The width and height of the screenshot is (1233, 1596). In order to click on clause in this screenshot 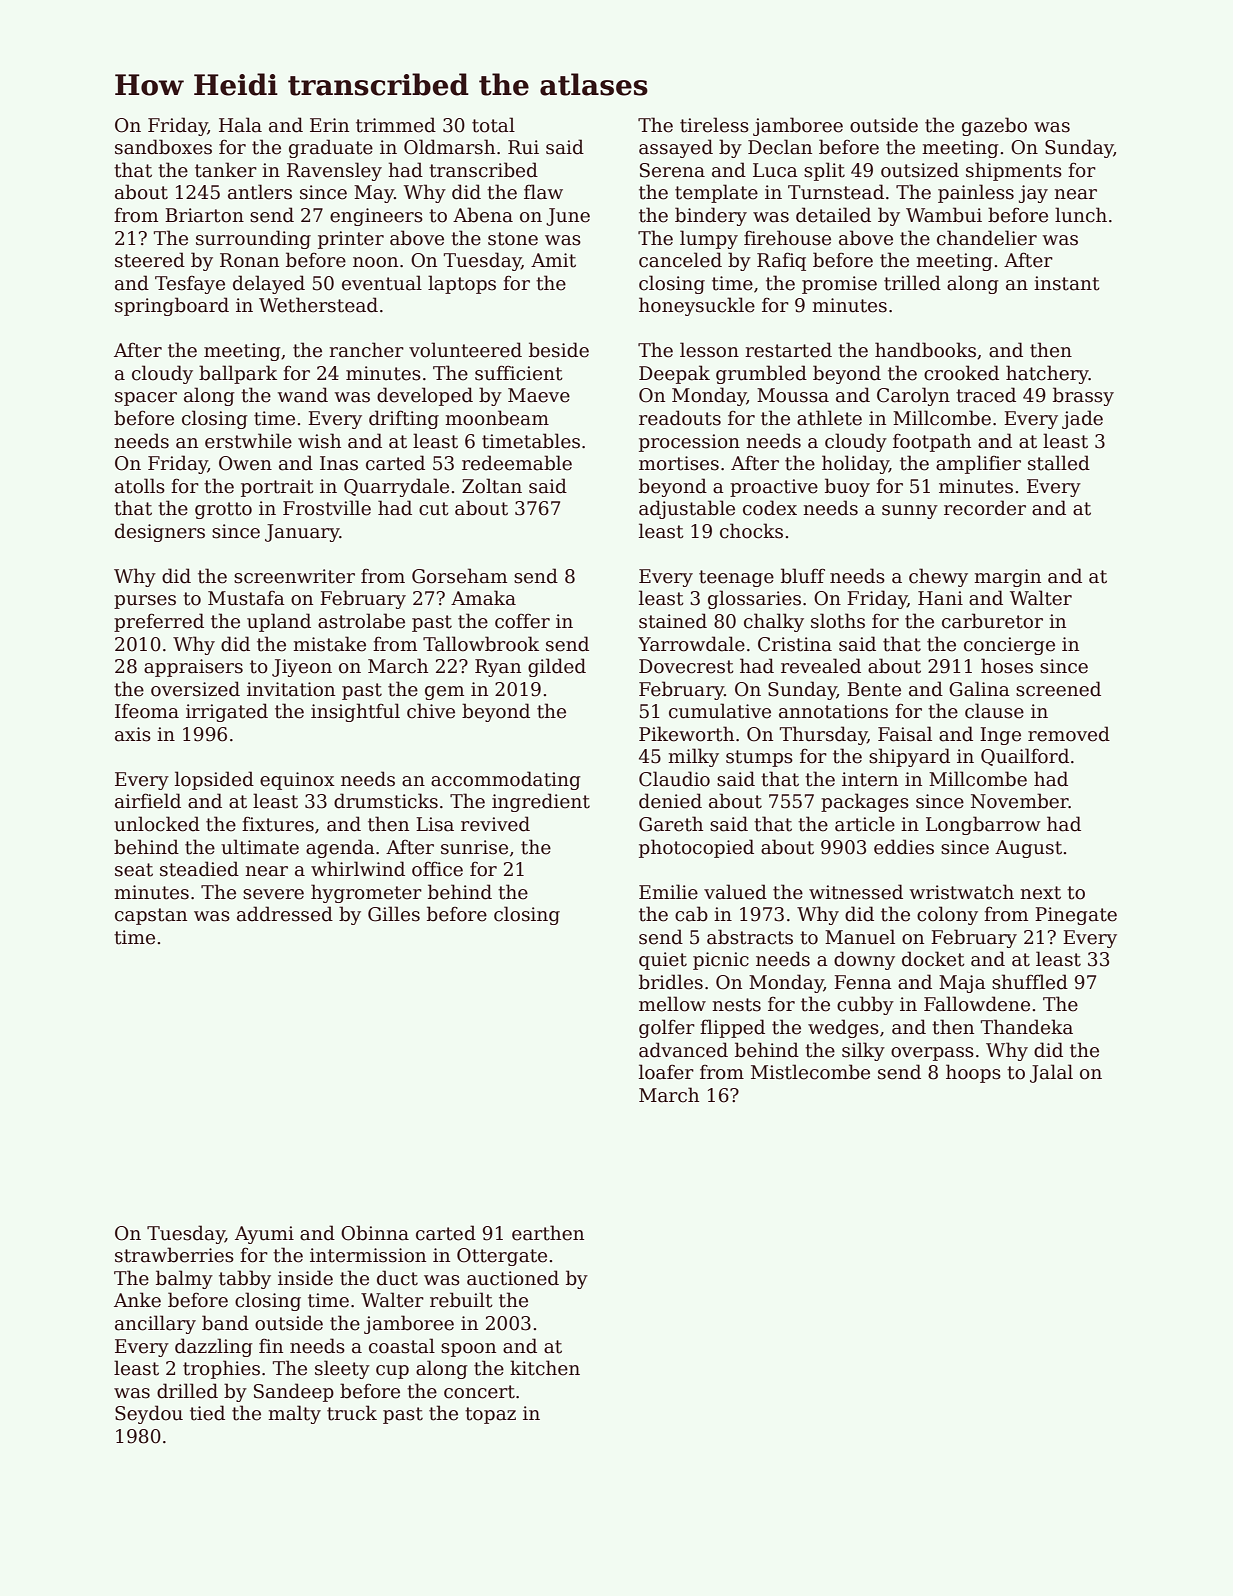, I will do `click(994, 711)`.
